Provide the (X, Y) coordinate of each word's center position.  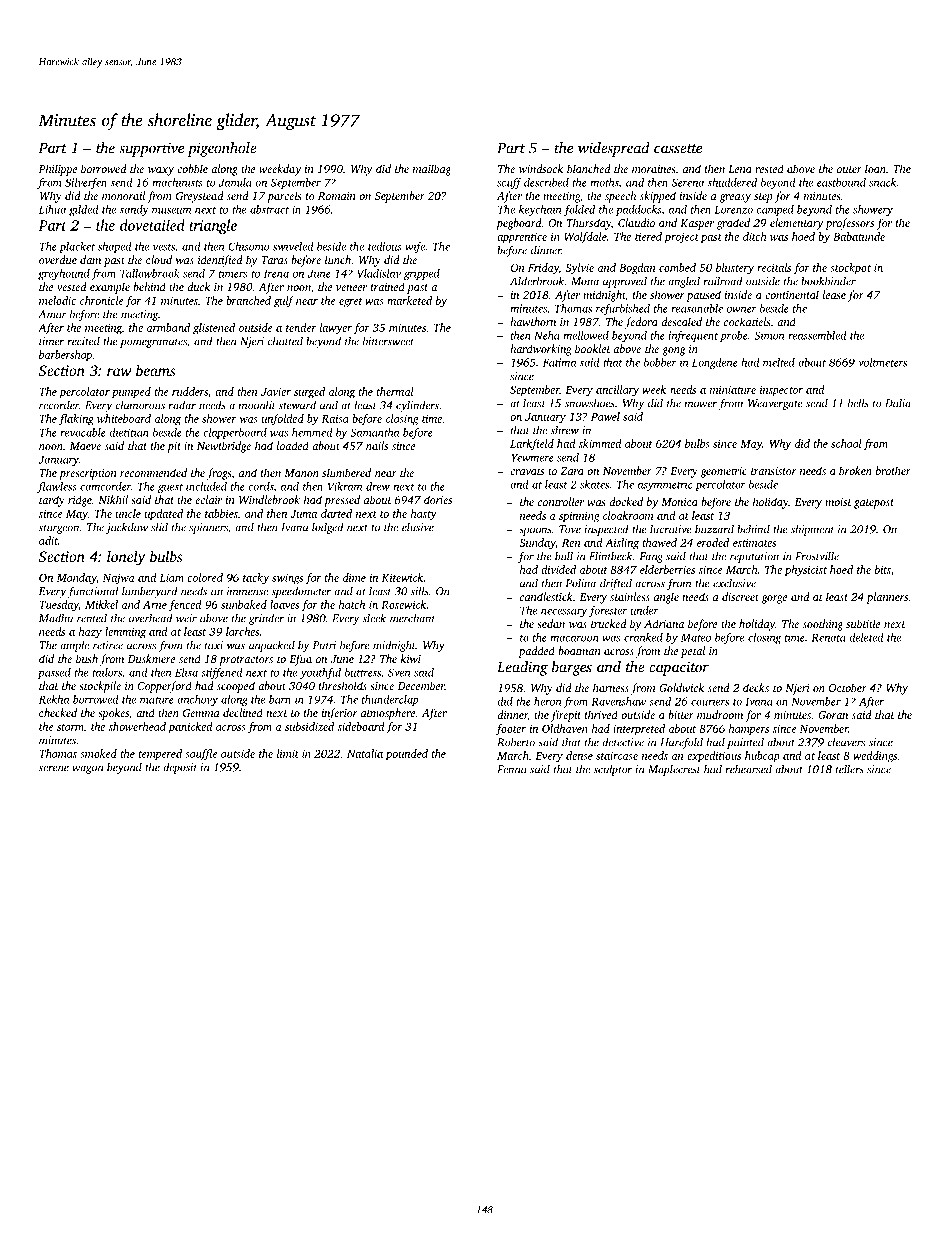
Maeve (85, 446)
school (846, 443)
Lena (740, 169)
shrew (565, 430)
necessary (564, 613)
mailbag (432, 170)
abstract (269, 209)
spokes (113, 714)
